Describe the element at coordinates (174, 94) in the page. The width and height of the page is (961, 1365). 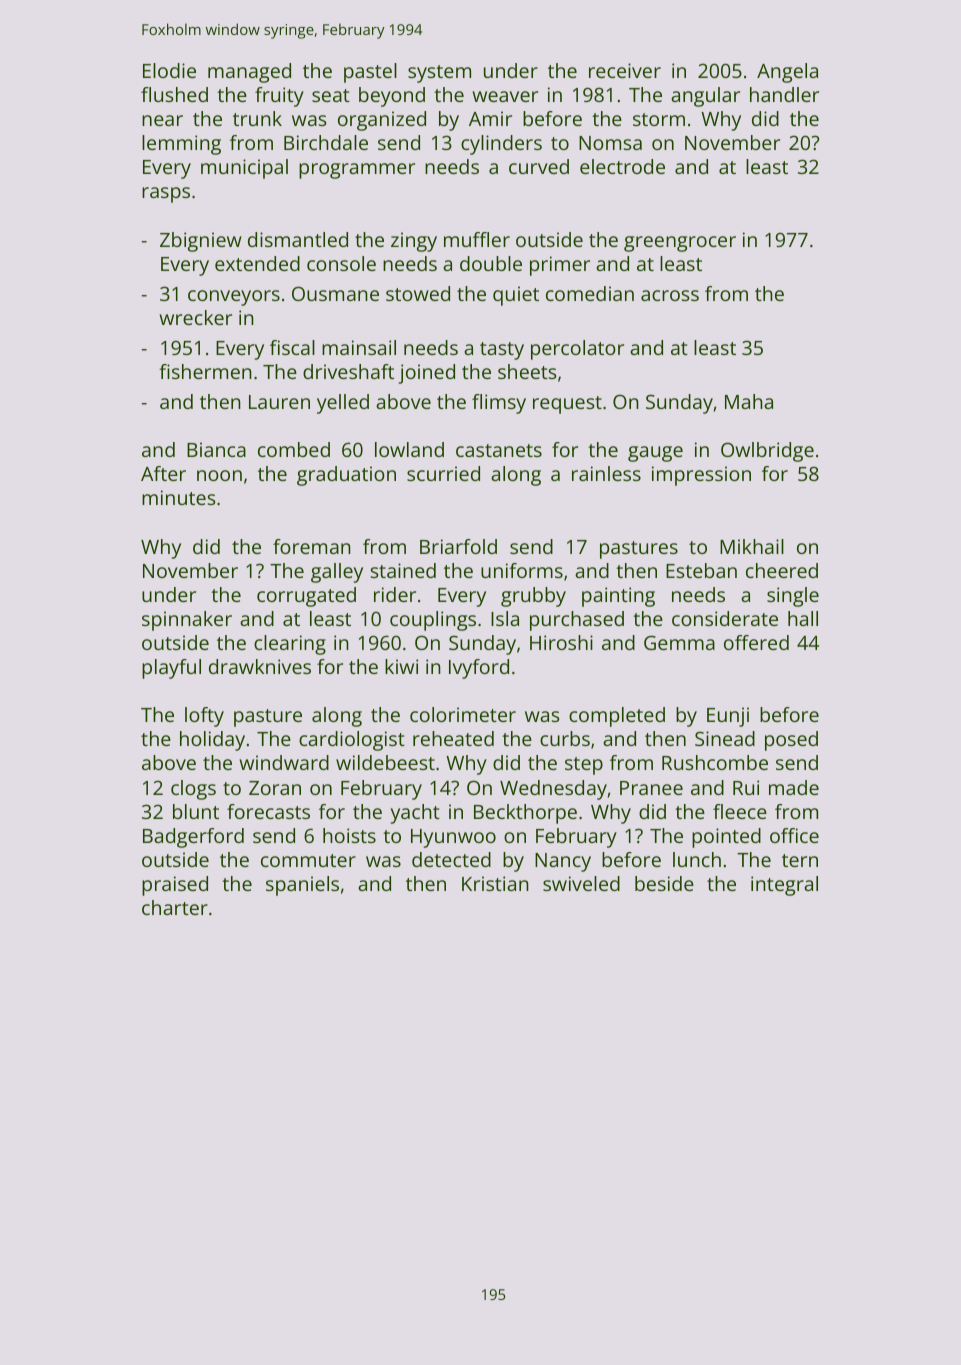
I see `flushed` at that location.
